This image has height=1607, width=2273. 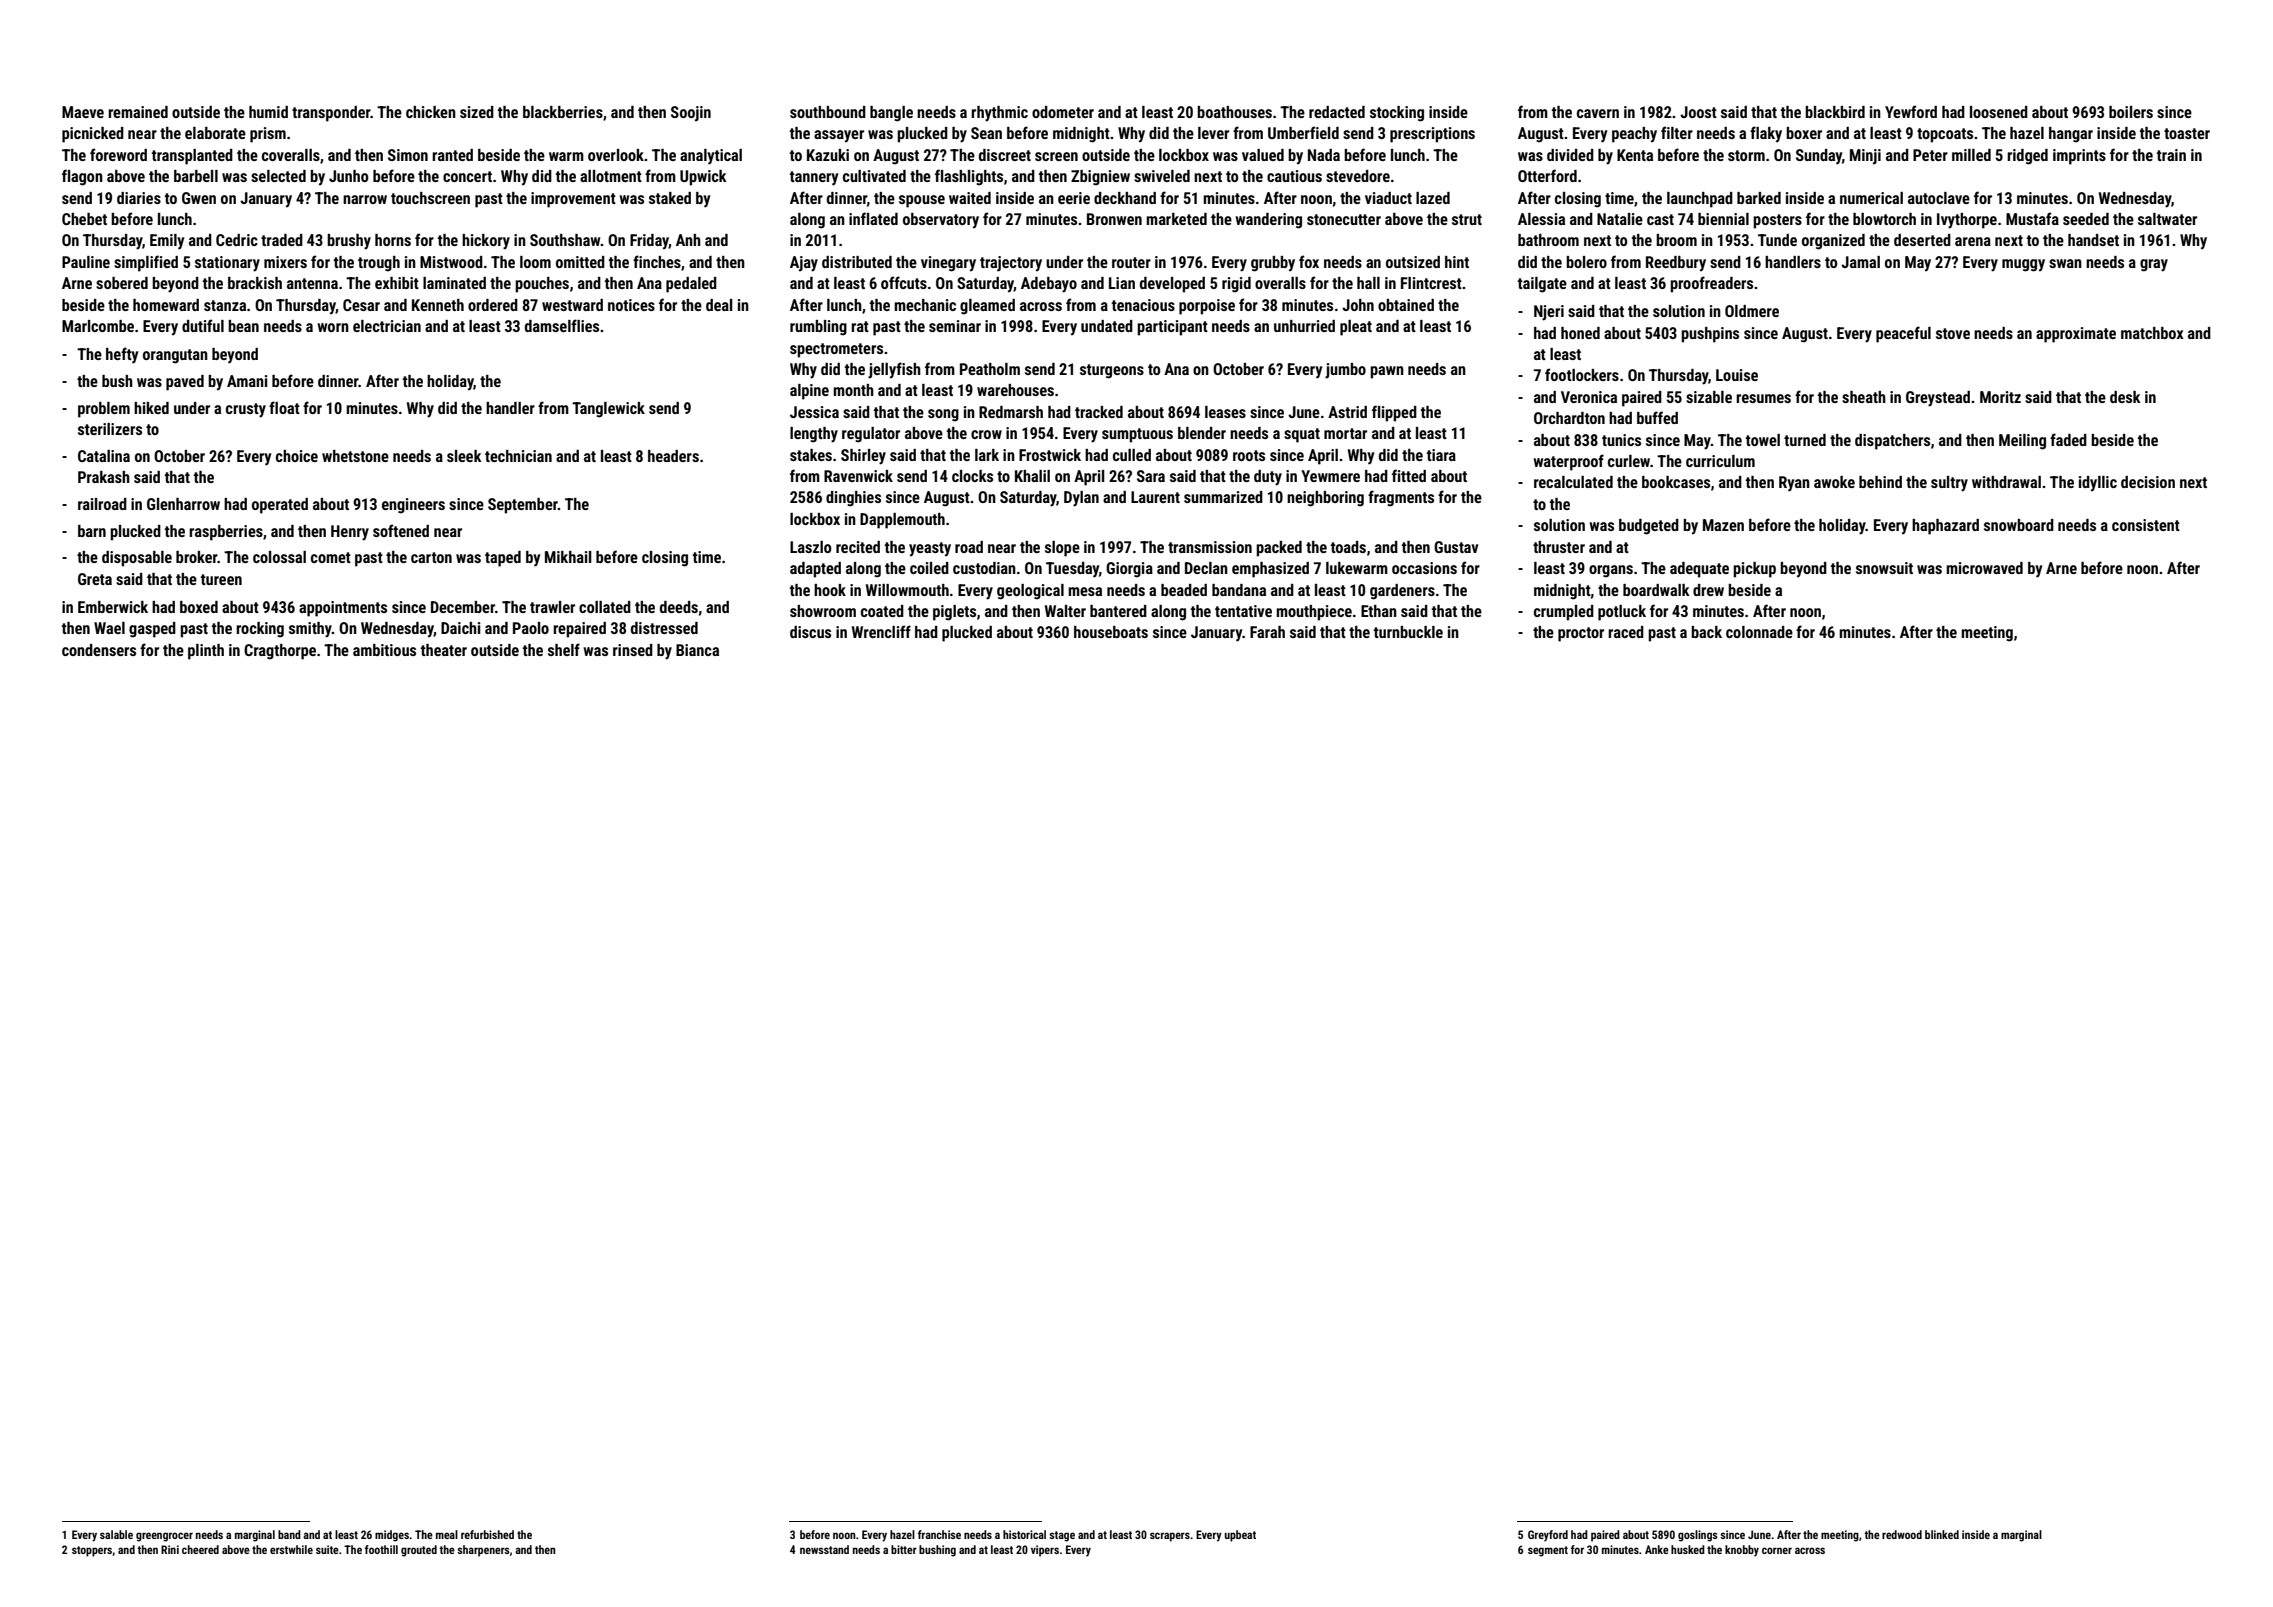 What do you see at coordinates (828, 112) in the image?
I see `southbound` at bounding box center [828, 112].
